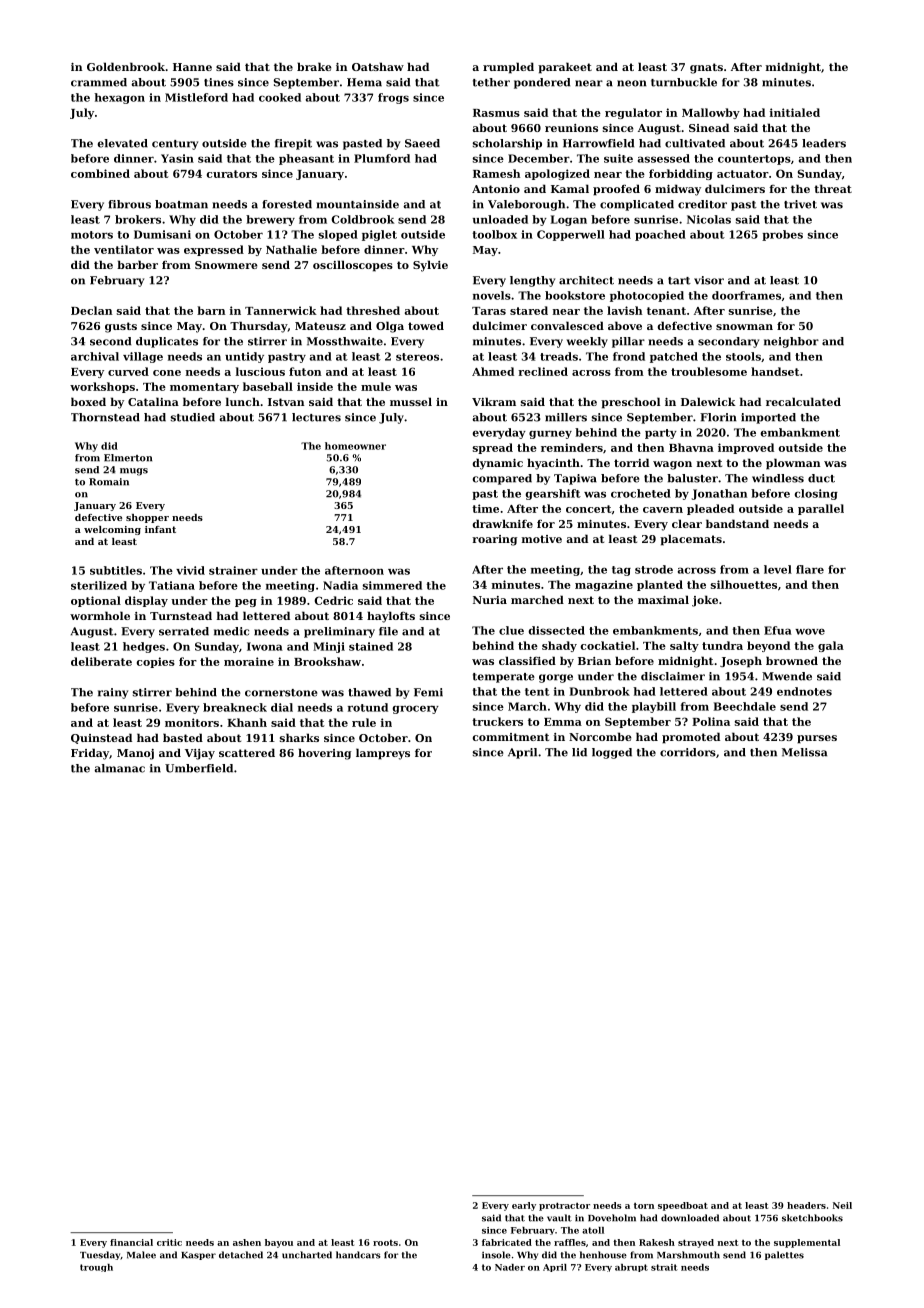  Describe the element at coordinates (314, 66) in the document. I see `brake` at that location.
